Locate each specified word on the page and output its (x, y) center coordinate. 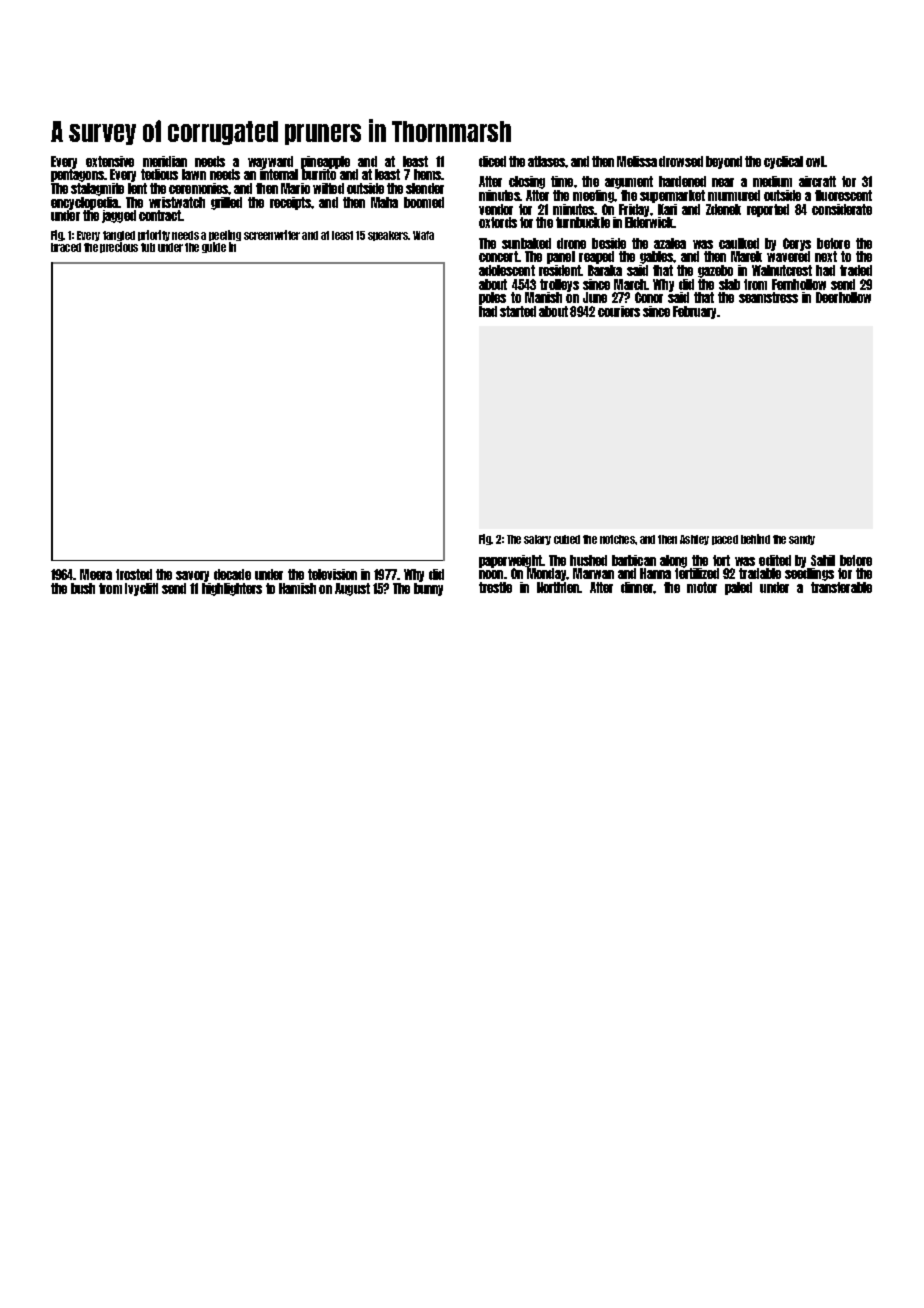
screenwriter (272, 235)
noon (491, 574)
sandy (802, 540)
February (694, 312)
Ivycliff (141, 589)
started (518, 311)
